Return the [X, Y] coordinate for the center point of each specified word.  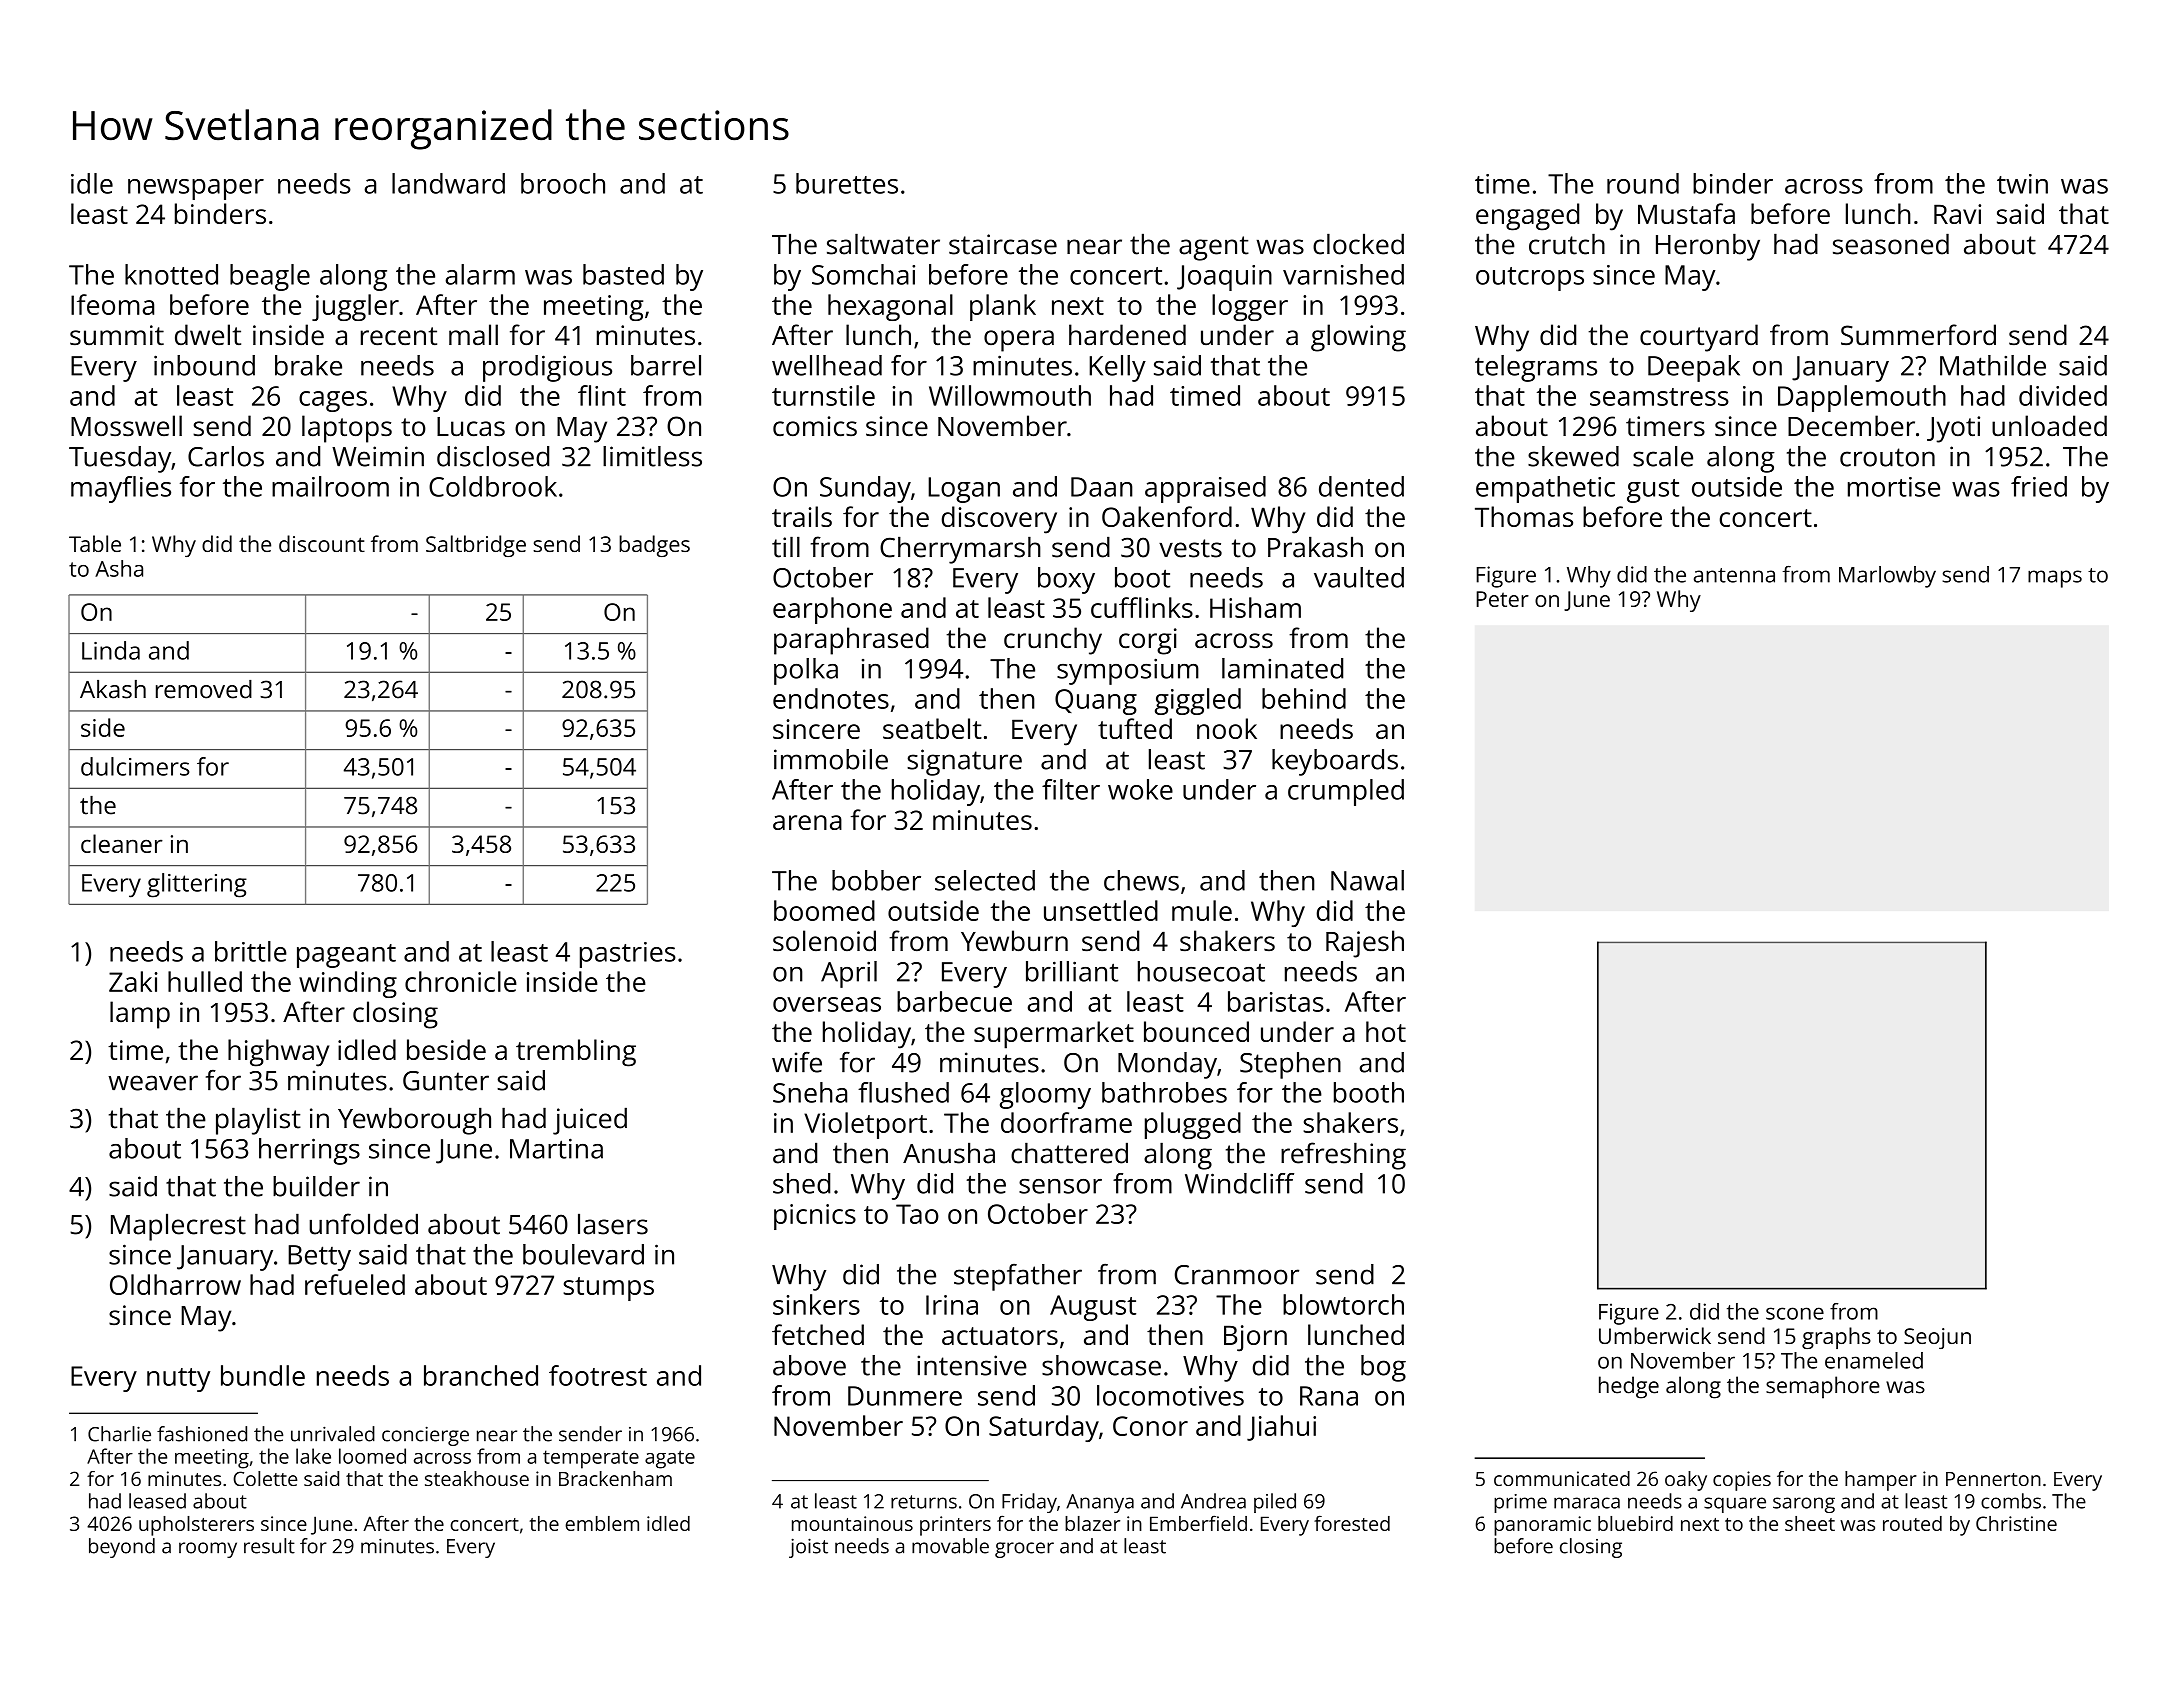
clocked [1358, 244]
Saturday [1044, 1428]
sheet [1810, 1523]
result [269, 1546]
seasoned [1891, 244]
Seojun [1937, 1338]
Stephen [1290, 1065]
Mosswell [126, 426]
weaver [153, 1083]
